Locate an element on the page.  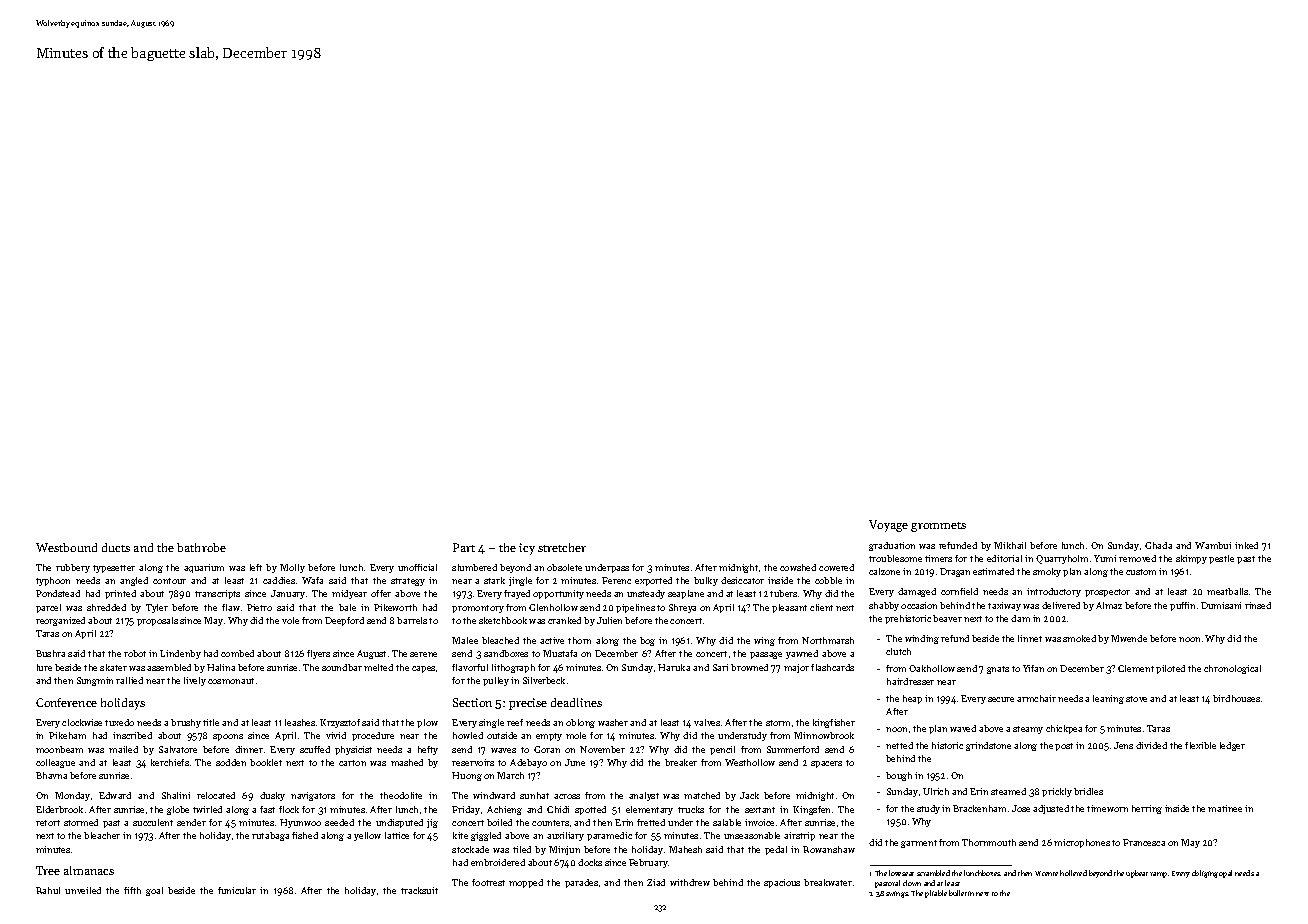
valves is located at coordinates (707, 722).
